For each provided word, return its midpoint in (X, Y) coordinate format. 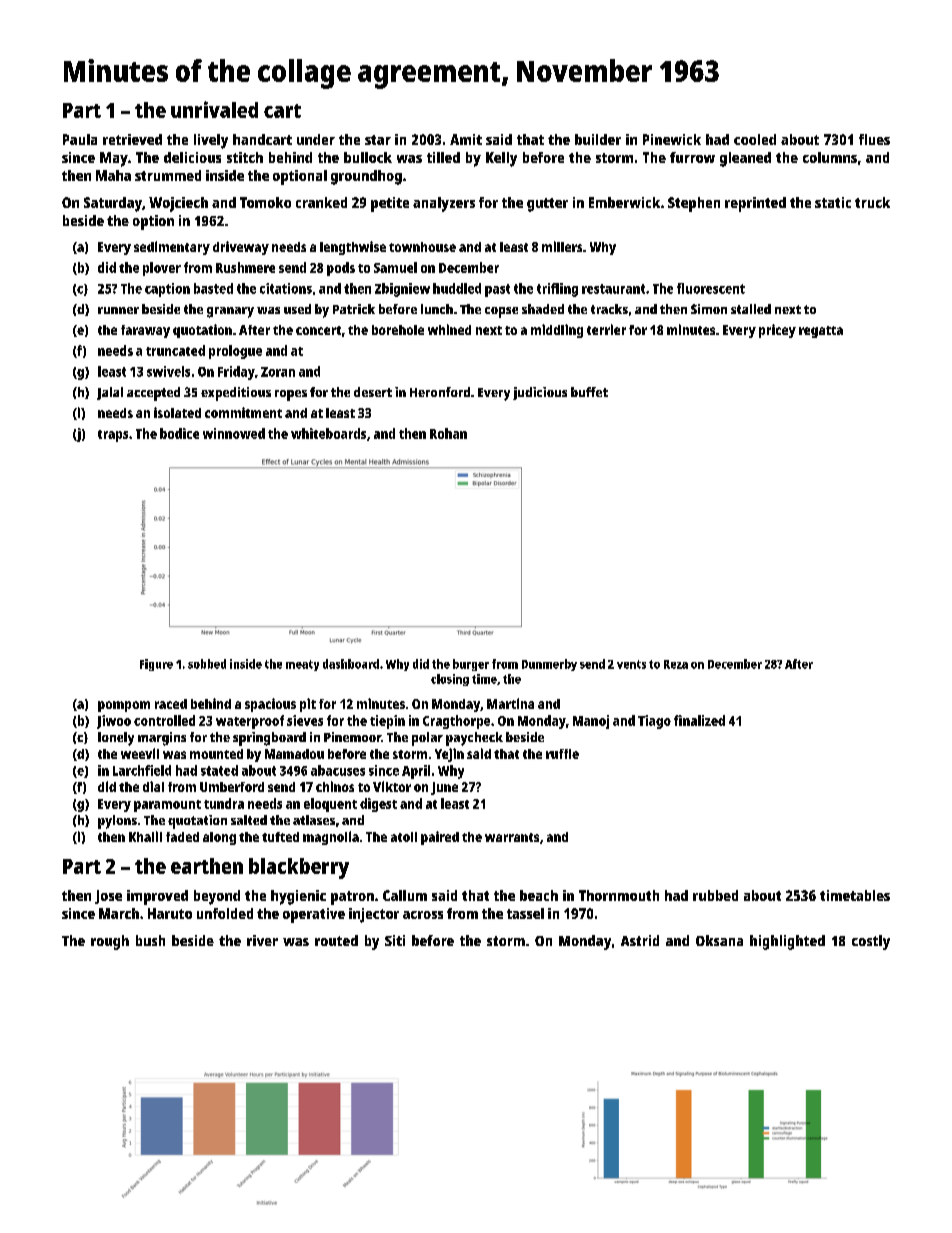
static (833, 202)
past (497, 290)
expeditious (236, 394)
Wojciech (178, 204)
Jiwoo (114, 722)
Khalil (145, 836)
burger (471, 665)
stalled (751, 309)
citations (286, 288)
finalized (699, 720)
